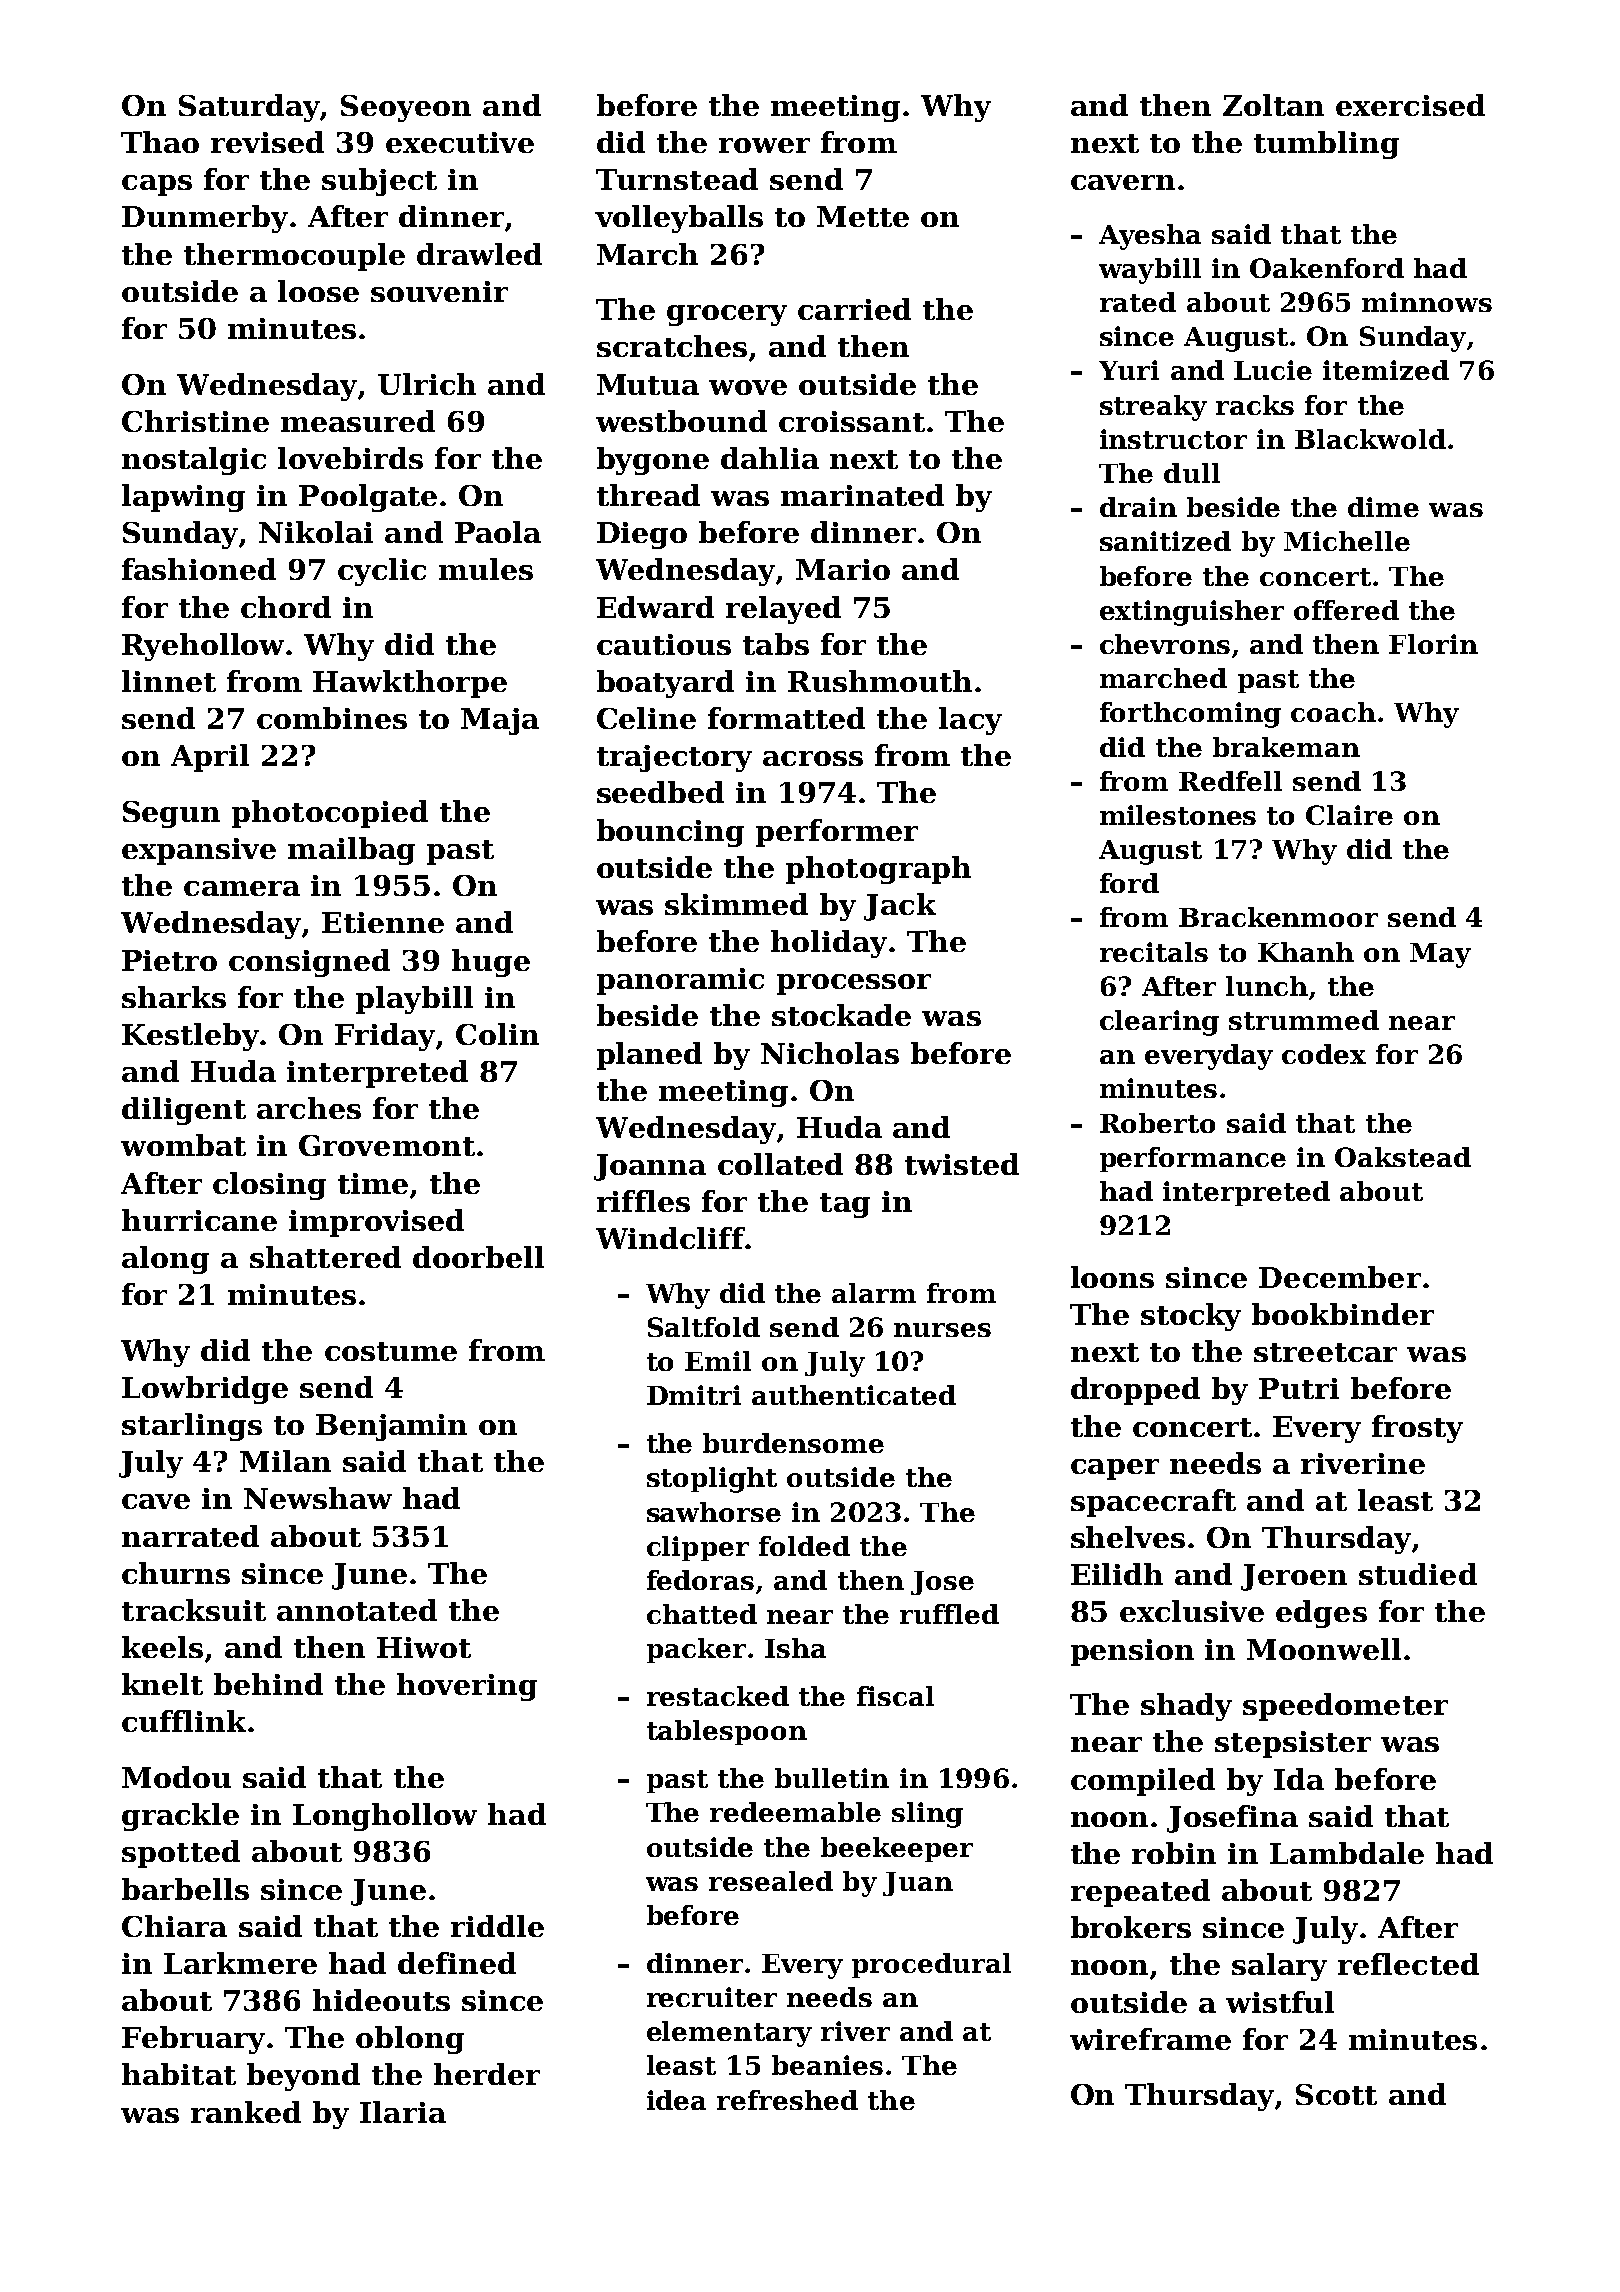 Image resolution: width=1620 pixels, height=2292 pixels. I want to click on May, so click(1440, 955).
